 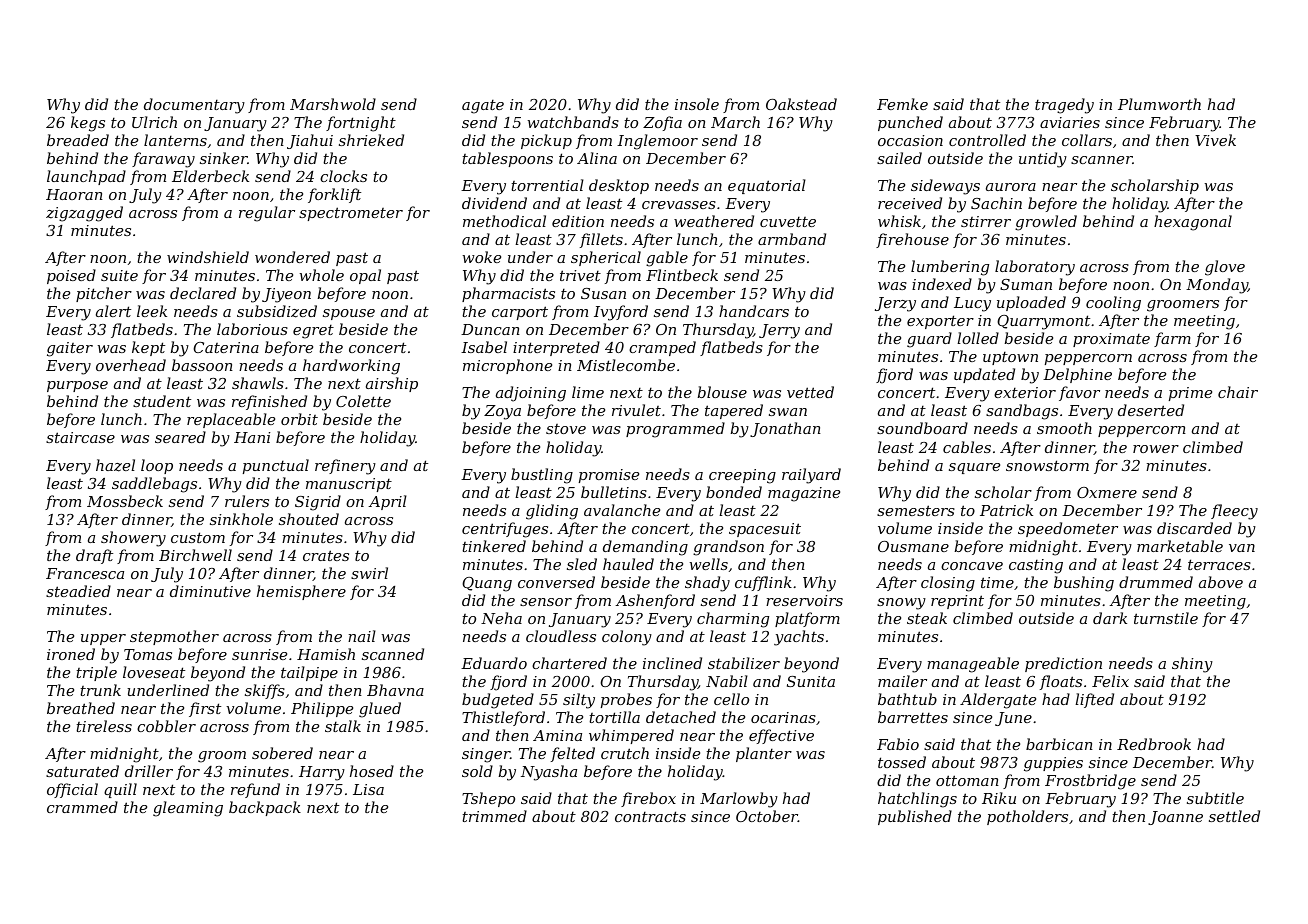 I want to click on wells, so click(x=709, y=564).
